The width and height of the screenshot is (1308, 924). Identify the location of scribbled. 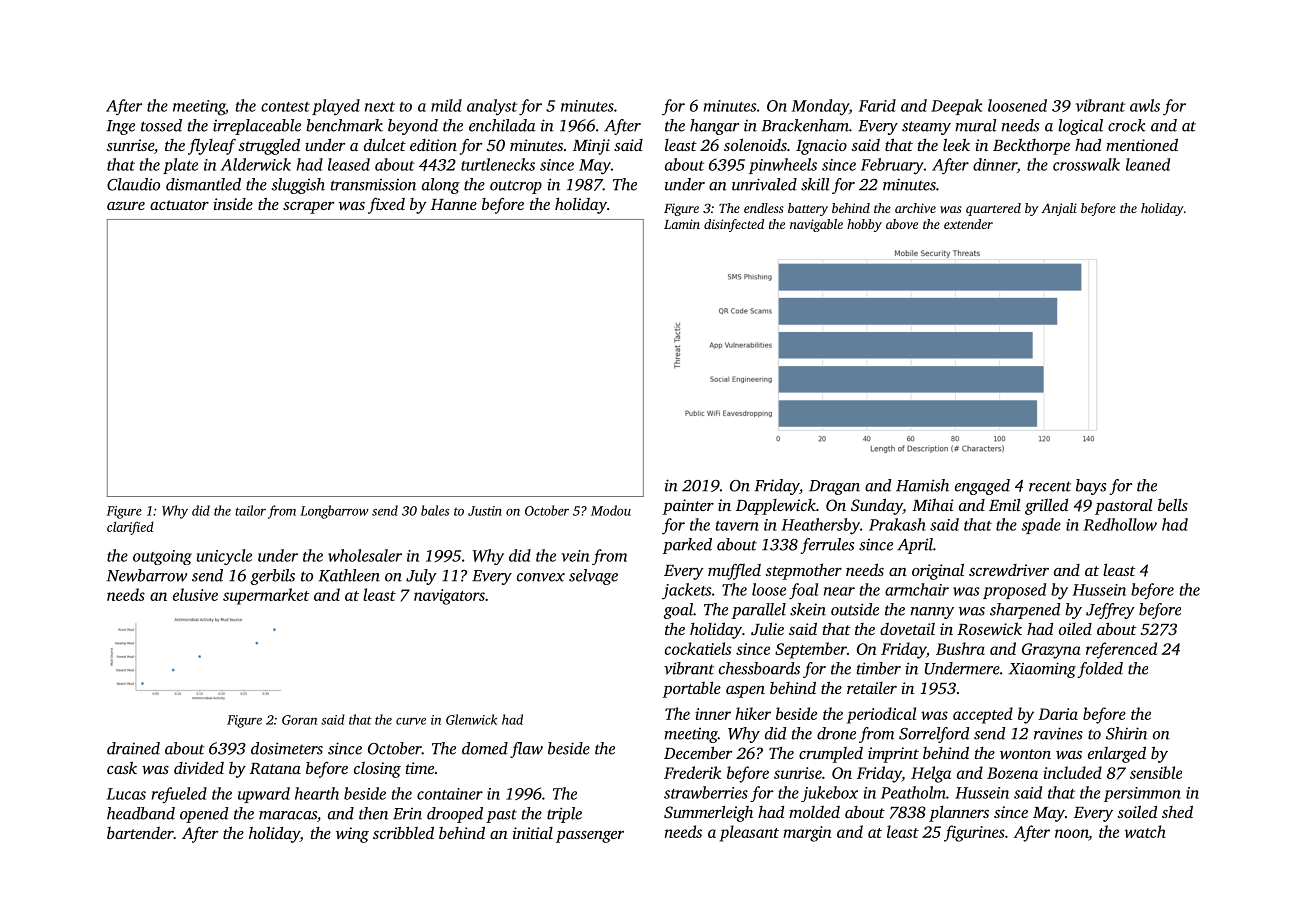
(403, 832).
